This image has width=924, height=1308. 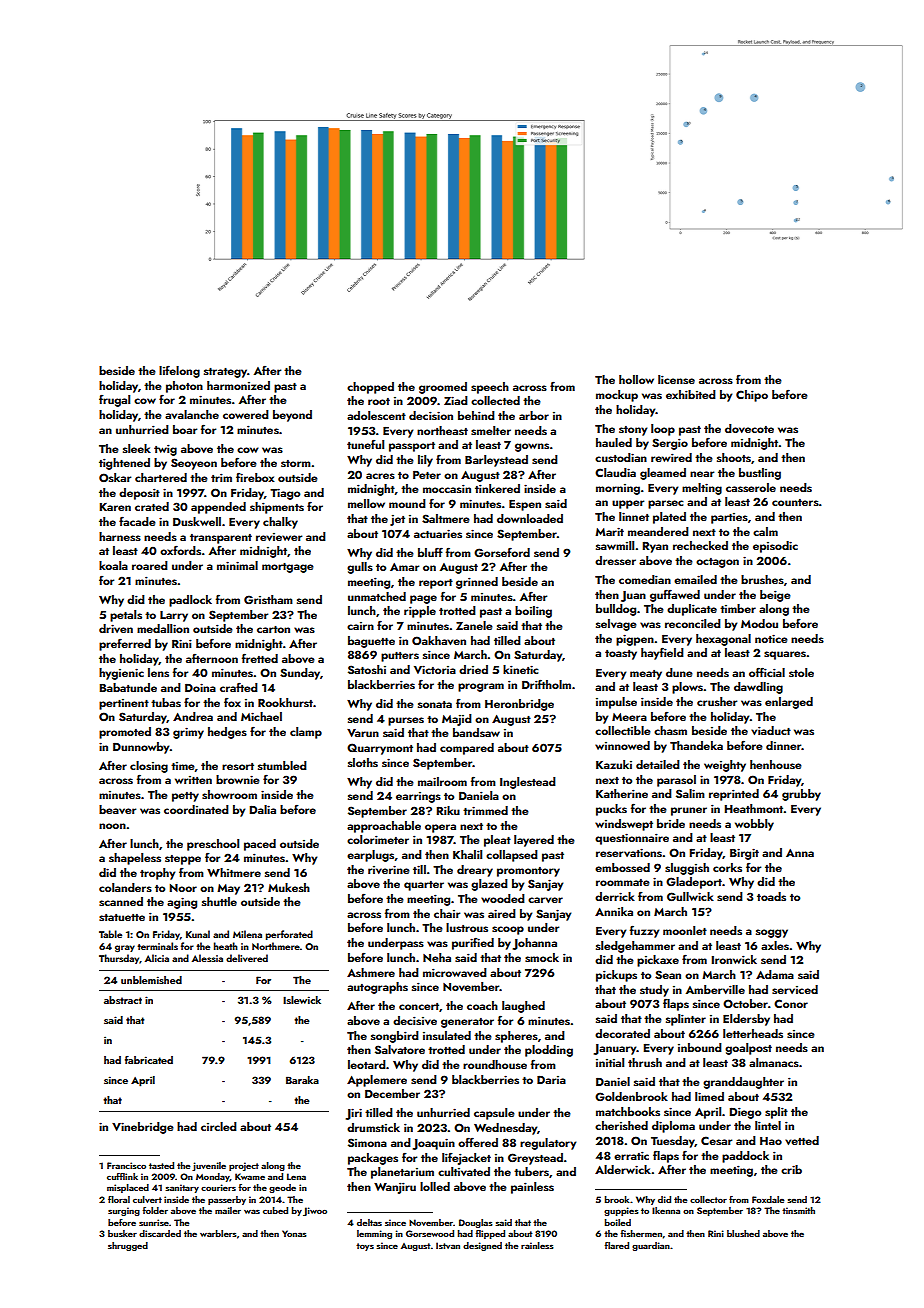 I want to click on Chipo, so click(x=752, y=396).
